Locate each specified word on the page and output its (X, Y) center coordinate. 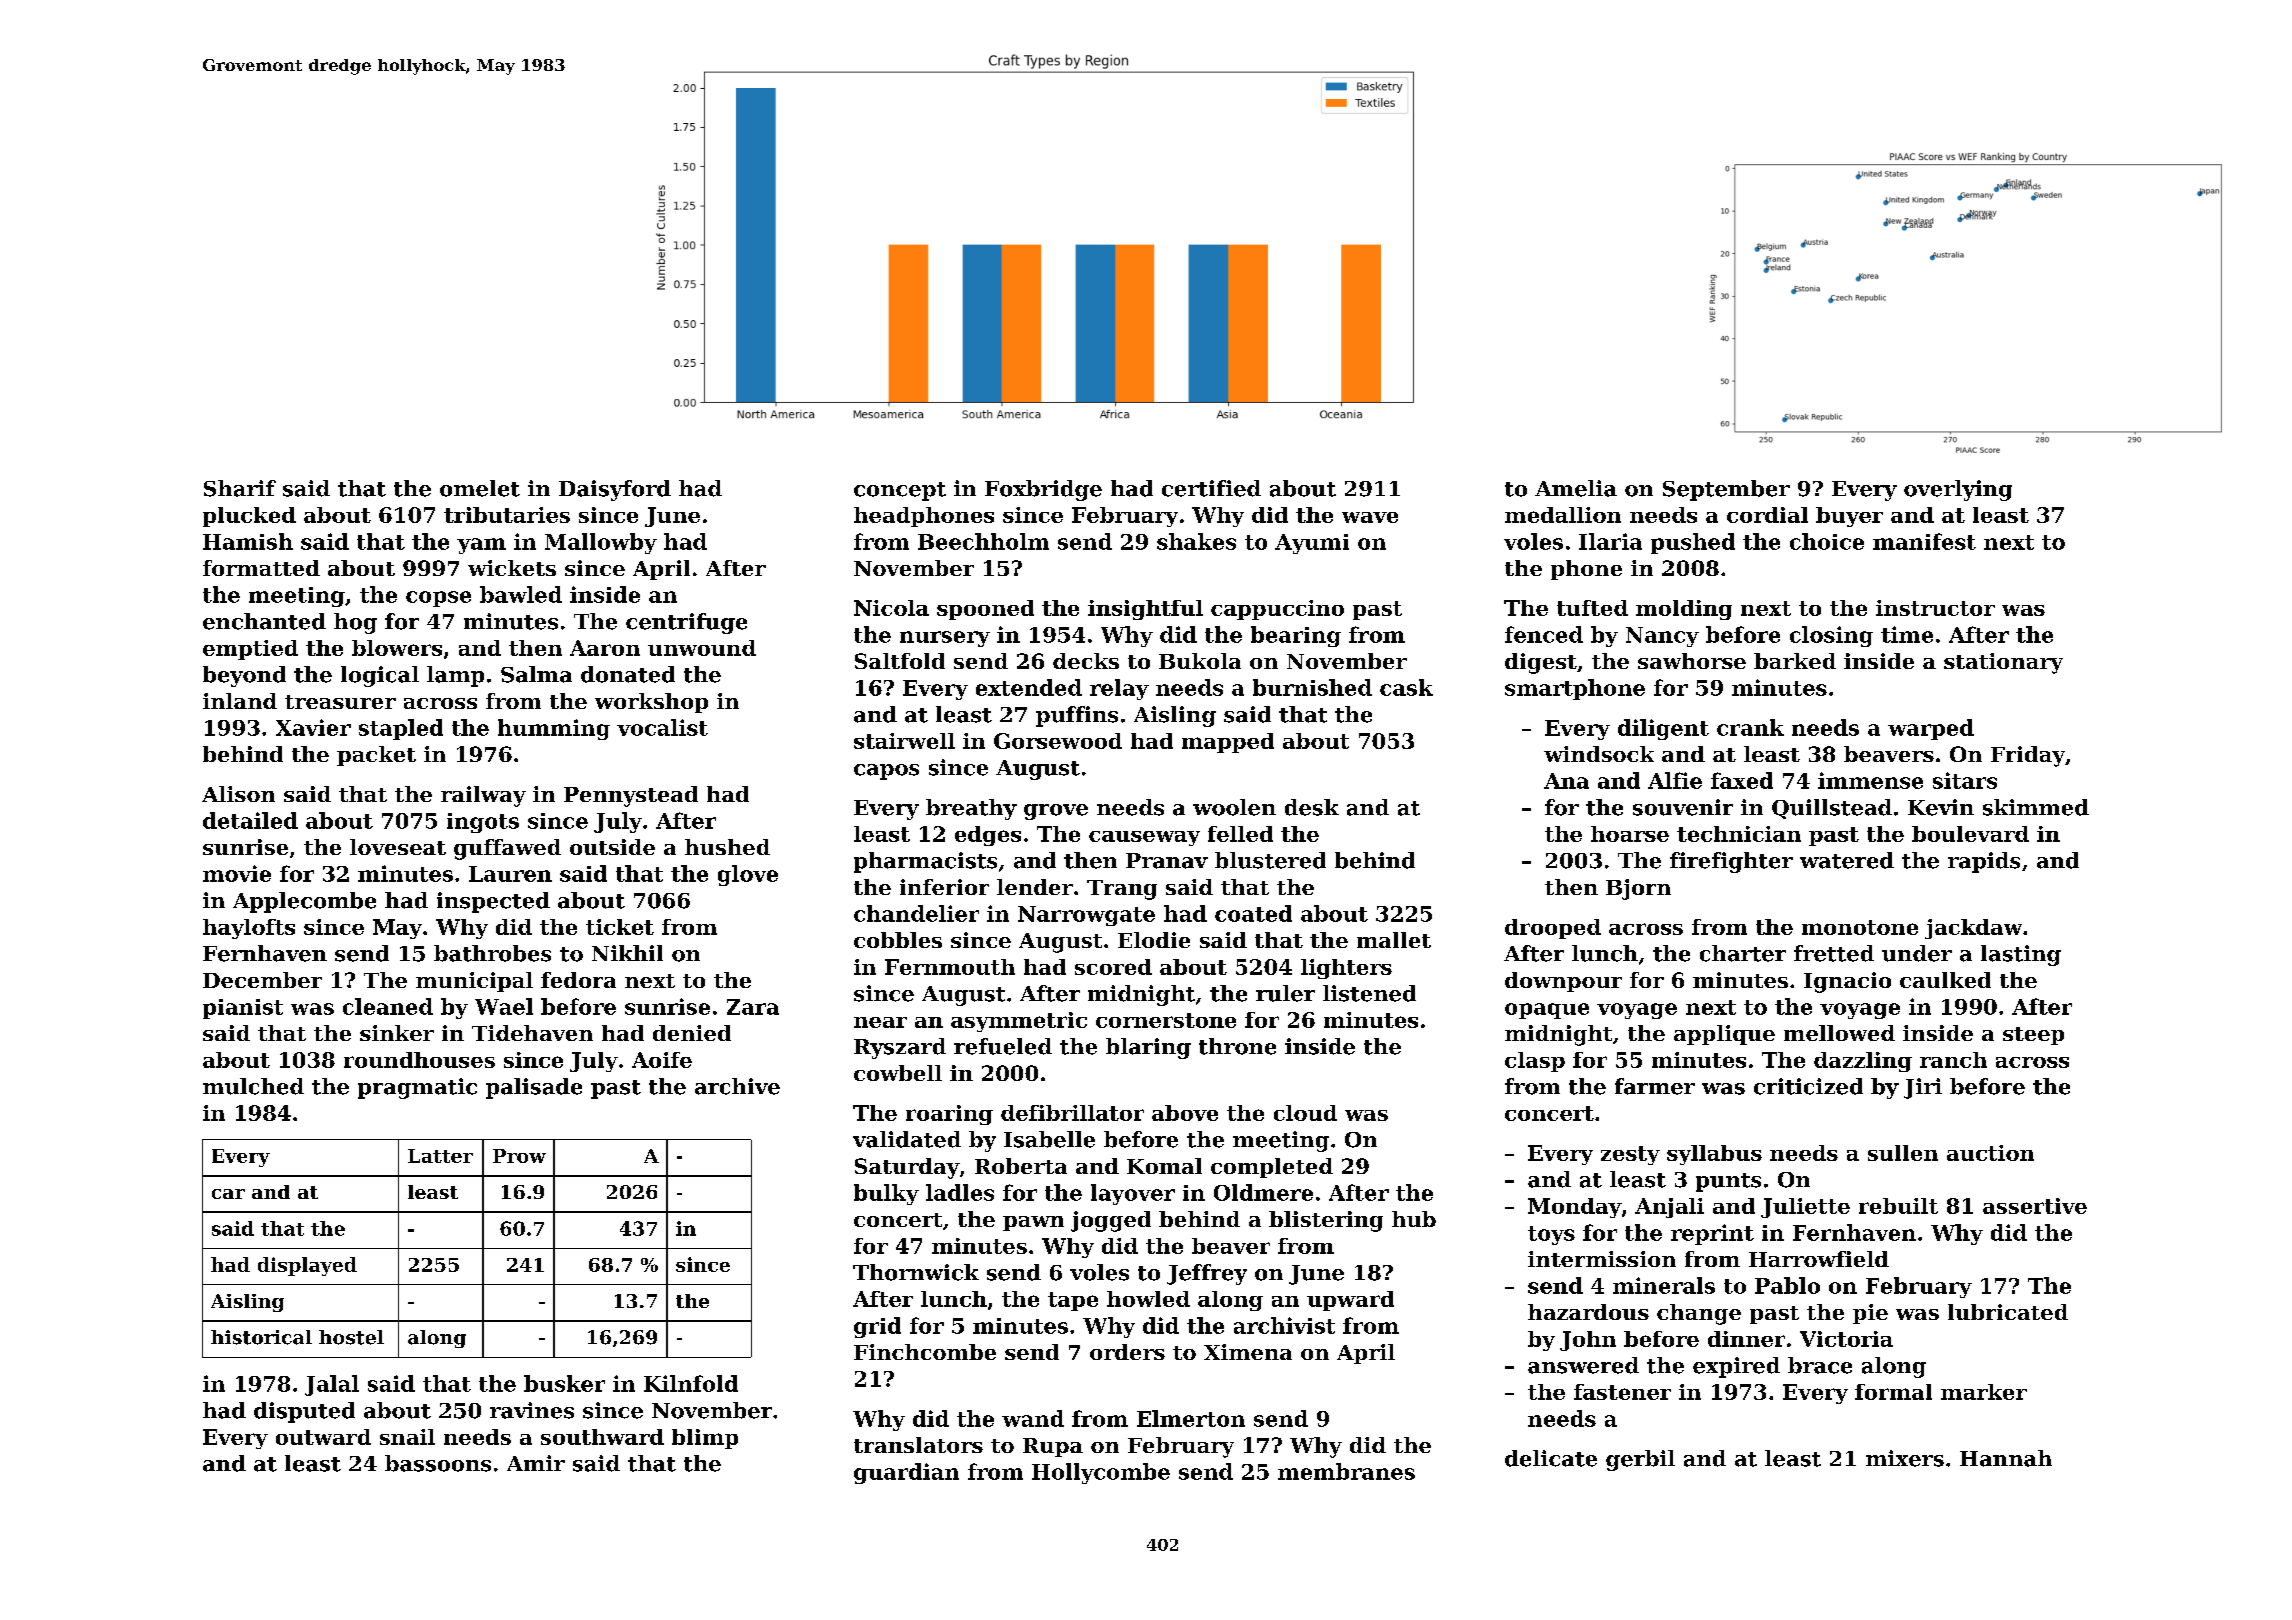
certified (1211, 488)
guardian (906, 1473)
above (1185, 1113)
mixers (1905, 1458)
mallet (1394, 940)
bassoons (438, 1463)
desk (1312, 807)
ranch (1953, 1060)
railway (483, 796)
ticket (620, 927)
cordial (1767, 515)
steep (2033, 1036)
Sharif (240, 488)
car (228, 1194)
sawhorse (1692, 661)
